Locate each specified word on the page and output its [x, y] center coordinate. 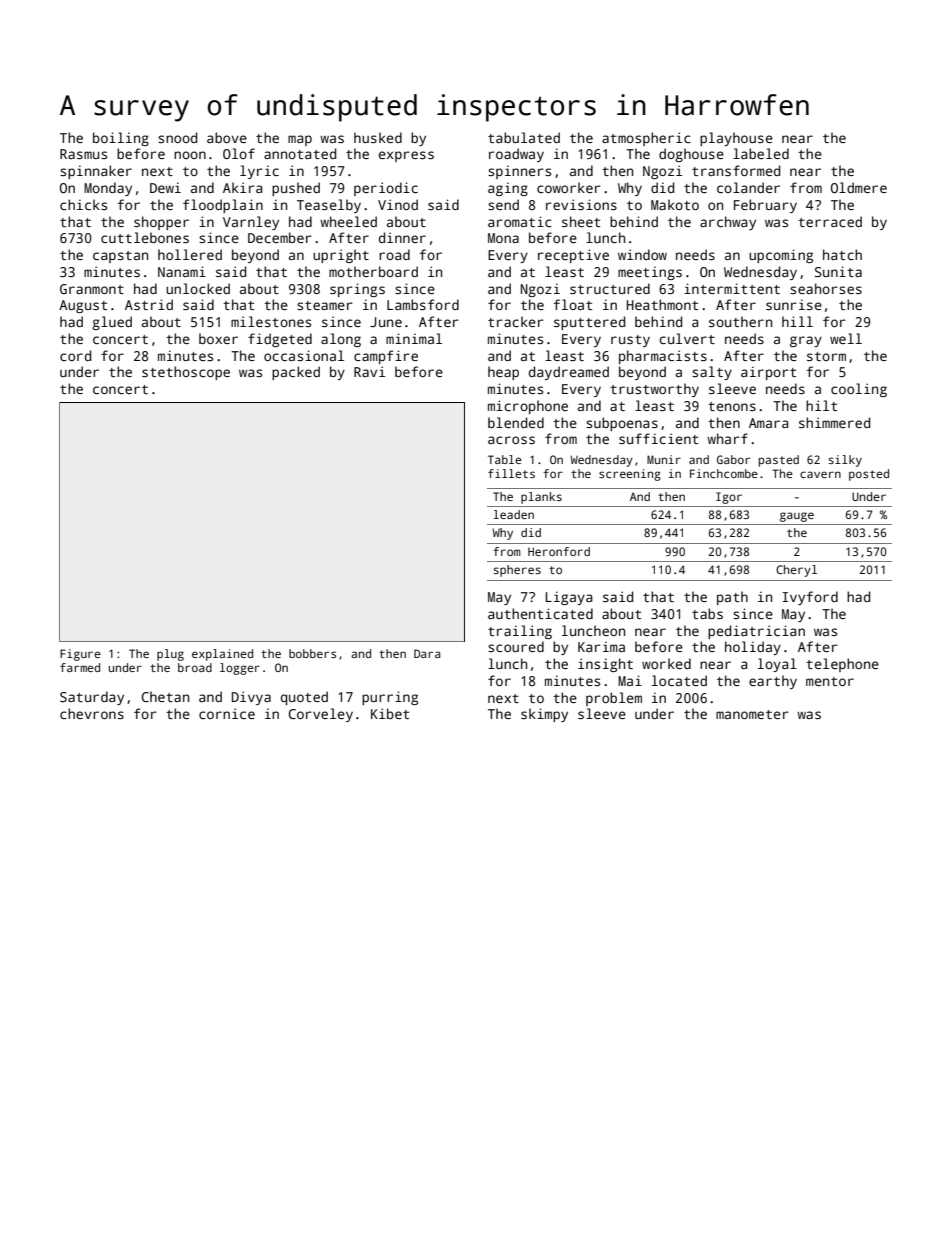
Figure [80, 655]
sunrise [794, 304]
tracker [516, 321]
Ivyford [810, 598]
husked [378, 137]
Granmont [92, 289]
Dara [427, 653]
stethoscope [186, 373]
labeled [761, 153]
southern [740, 321]
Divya [251, 698]
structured [610, 288]
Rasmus [83, 154]
